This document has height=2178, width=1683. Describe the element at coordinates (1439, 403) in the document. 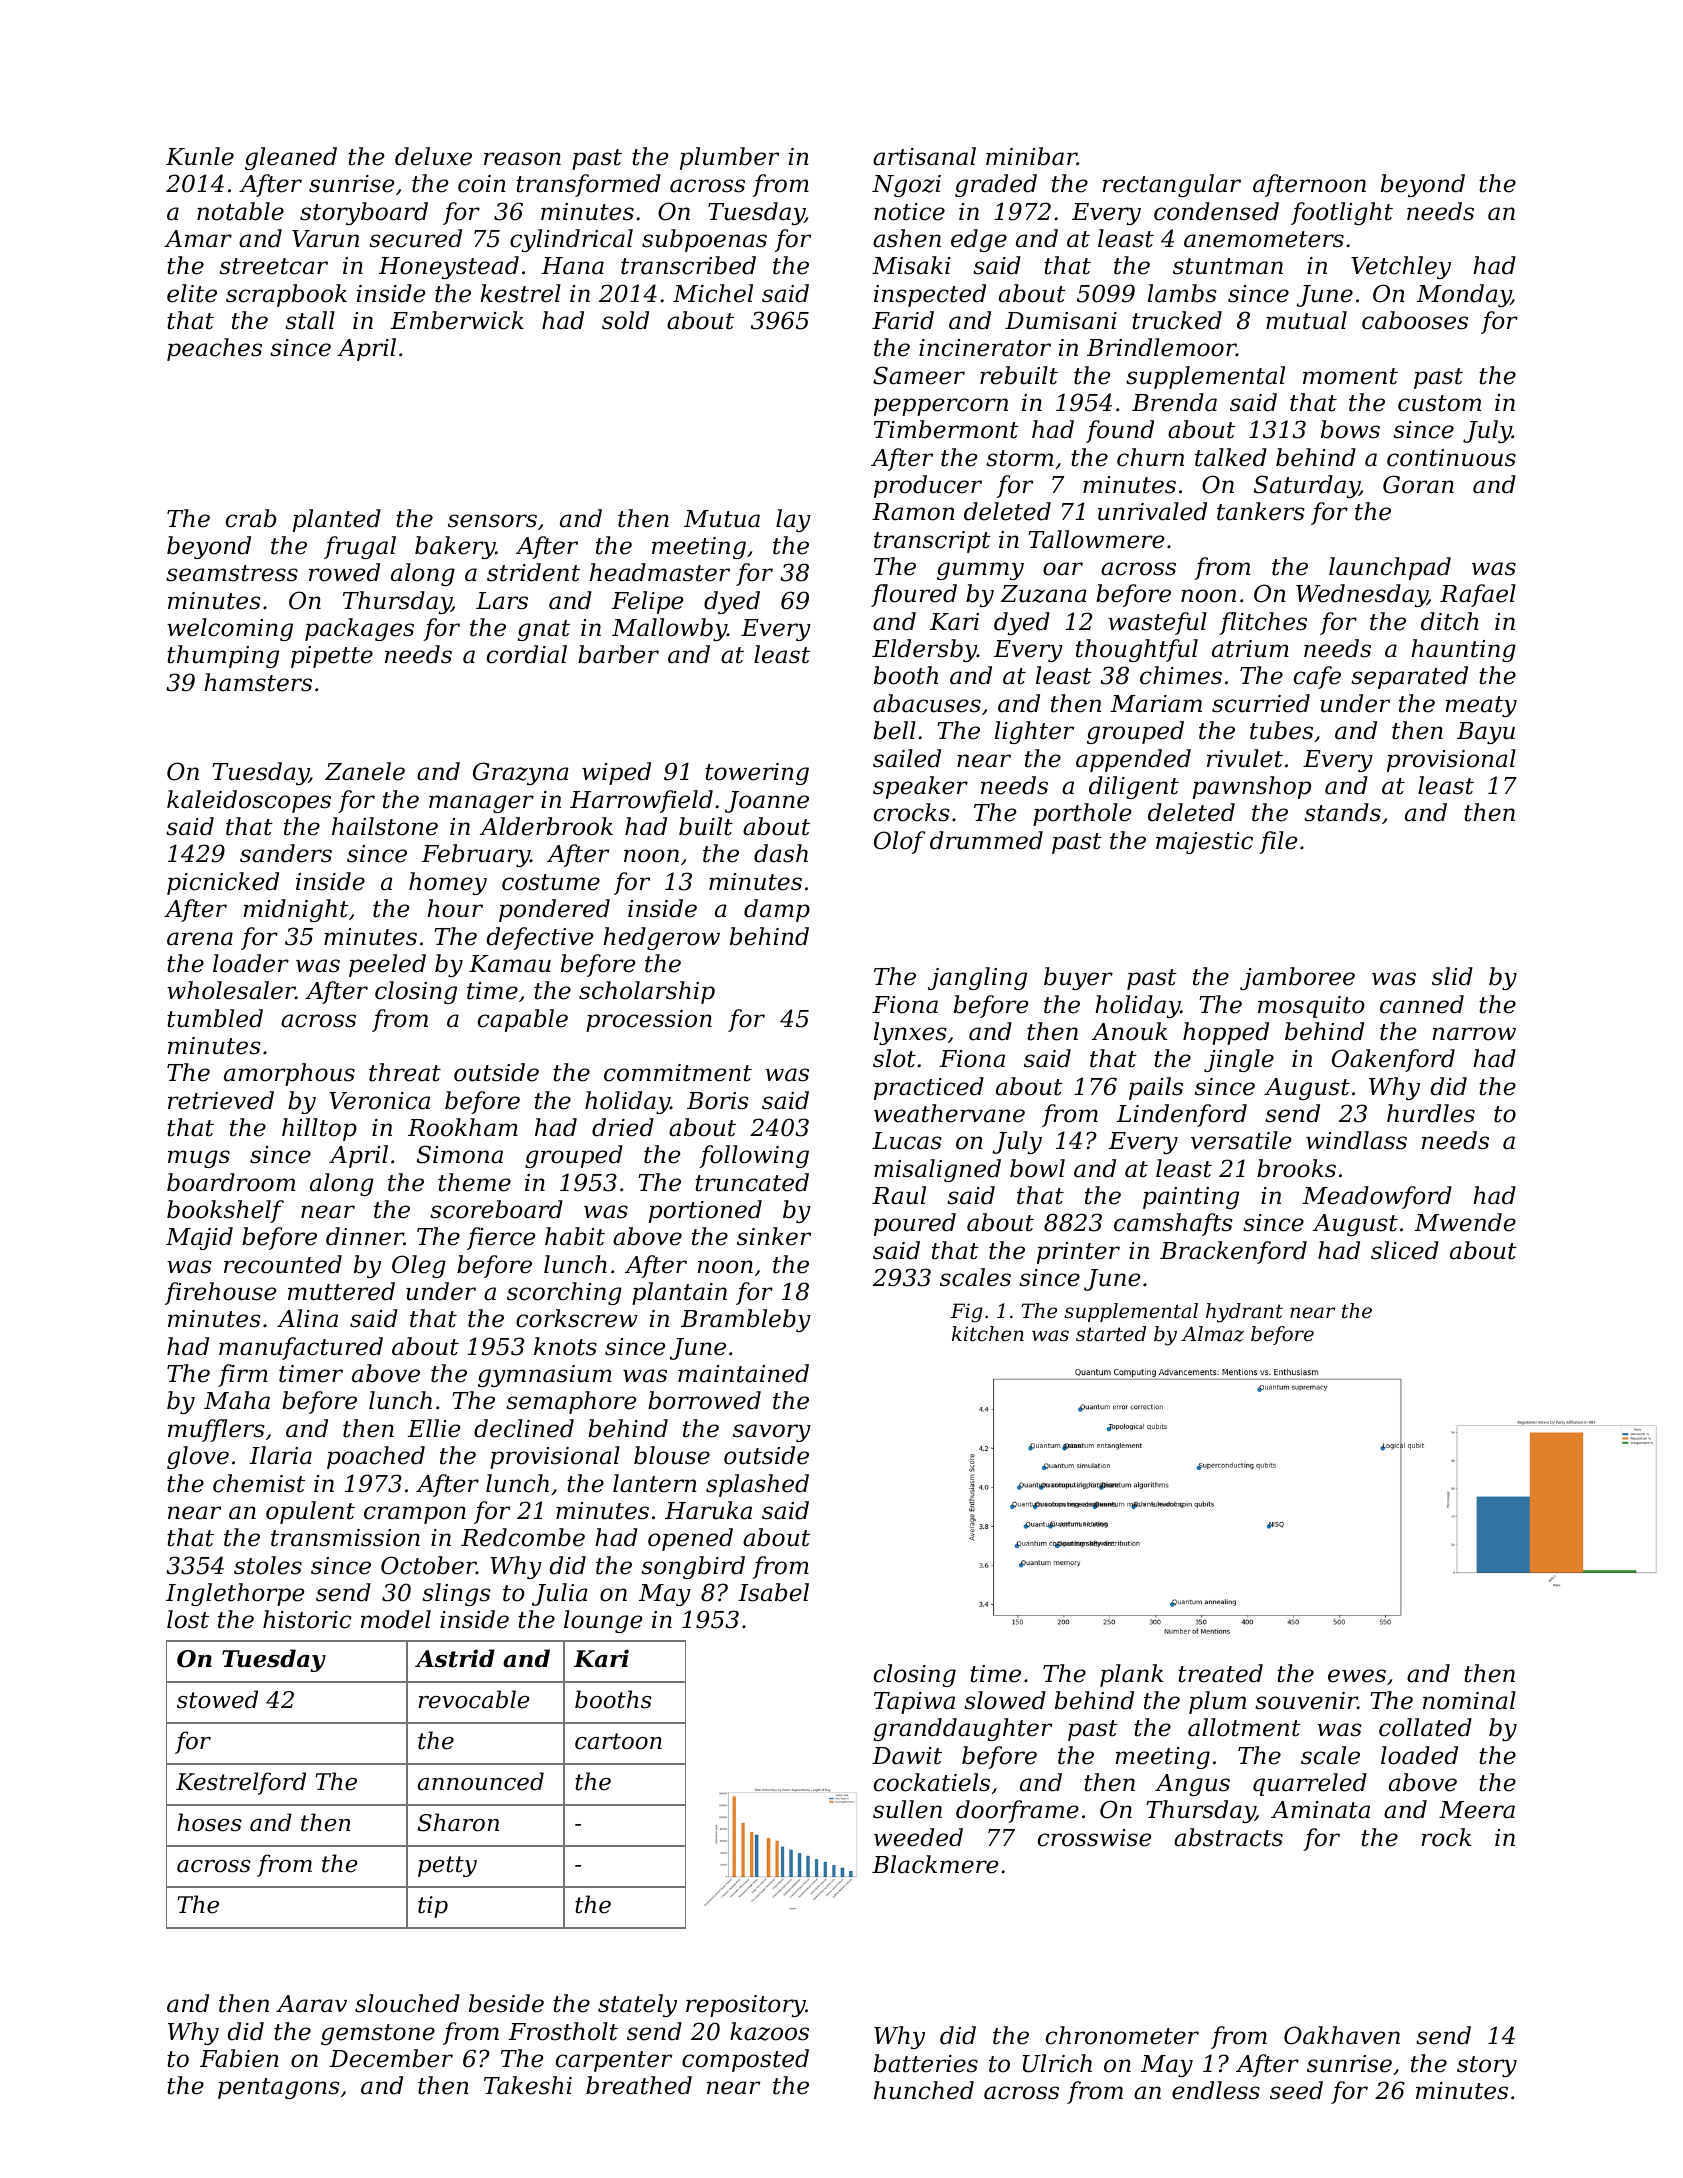

I see `custom` at that location.
